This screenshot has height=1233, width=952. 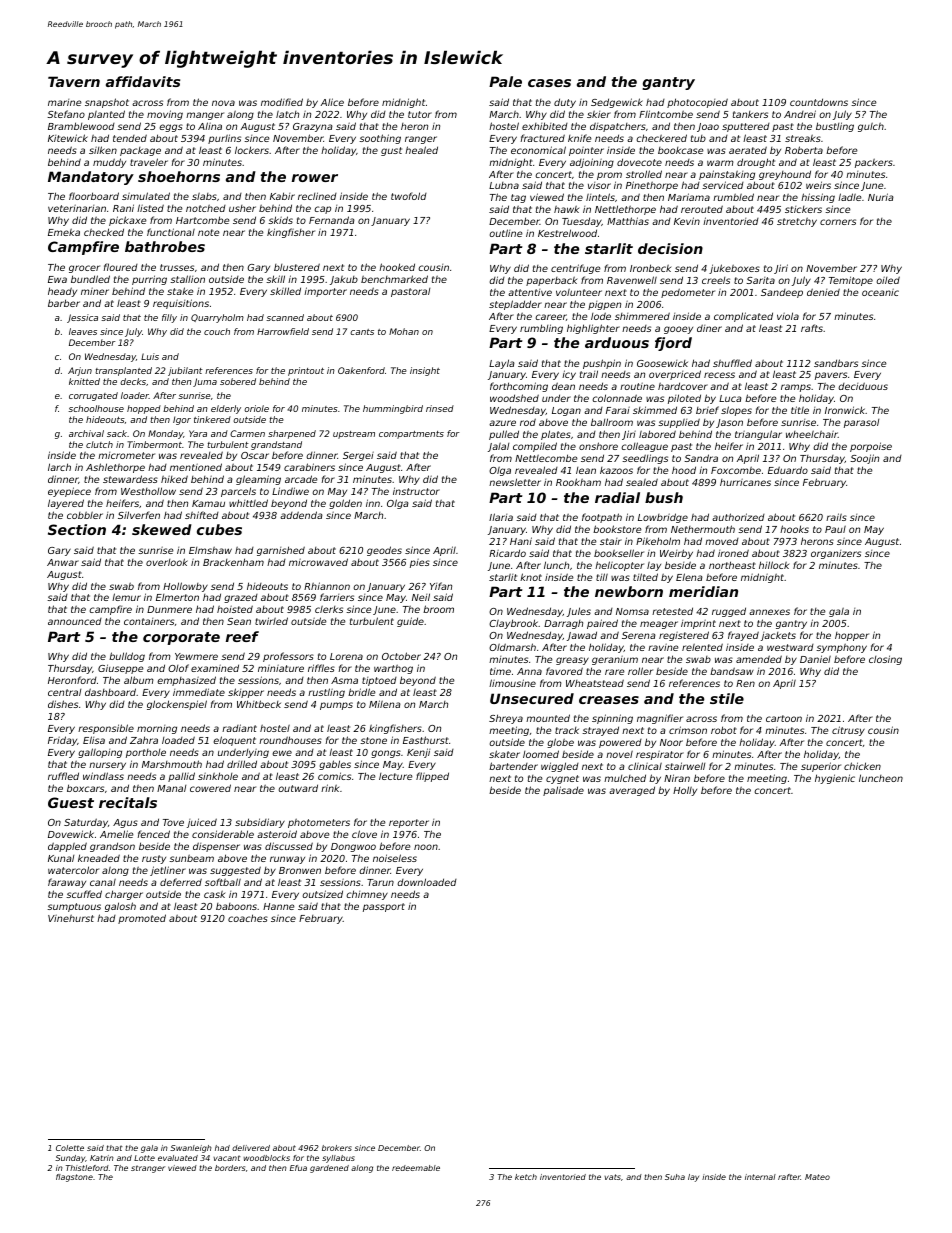 What do you see at coordinates (246, 693) in the screenshot?
I see `skipper` at bounding box center [246, 693].
